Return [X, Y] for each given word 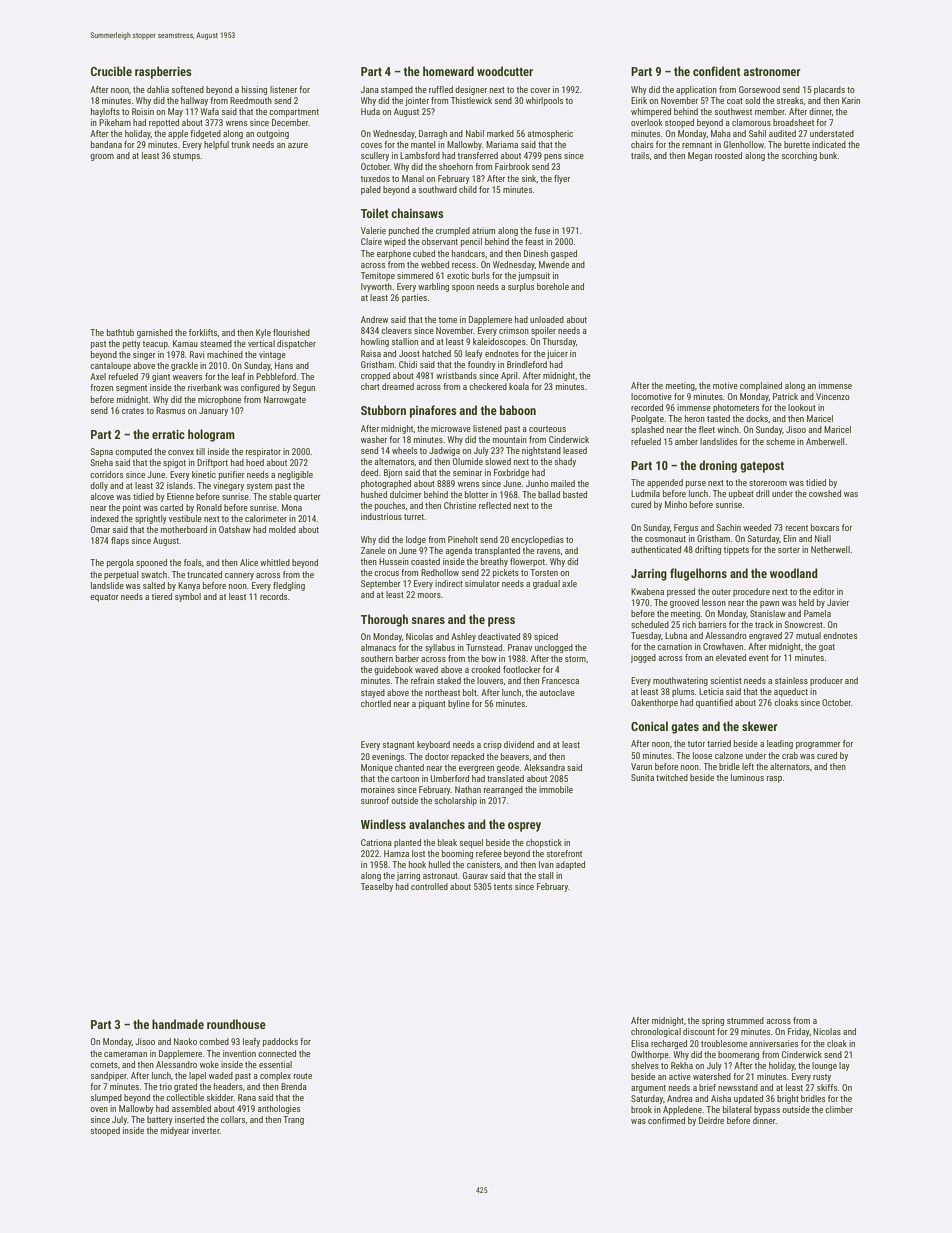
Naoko [185, 1041]
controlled [429, 886]
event [759, 658]
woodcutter [505, 71]
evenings [388, 757]
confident [717, 71]
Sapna [101, 452]
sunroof [375, 800]
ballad [549, 494]
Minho [676, 504]
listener [283, 89]
